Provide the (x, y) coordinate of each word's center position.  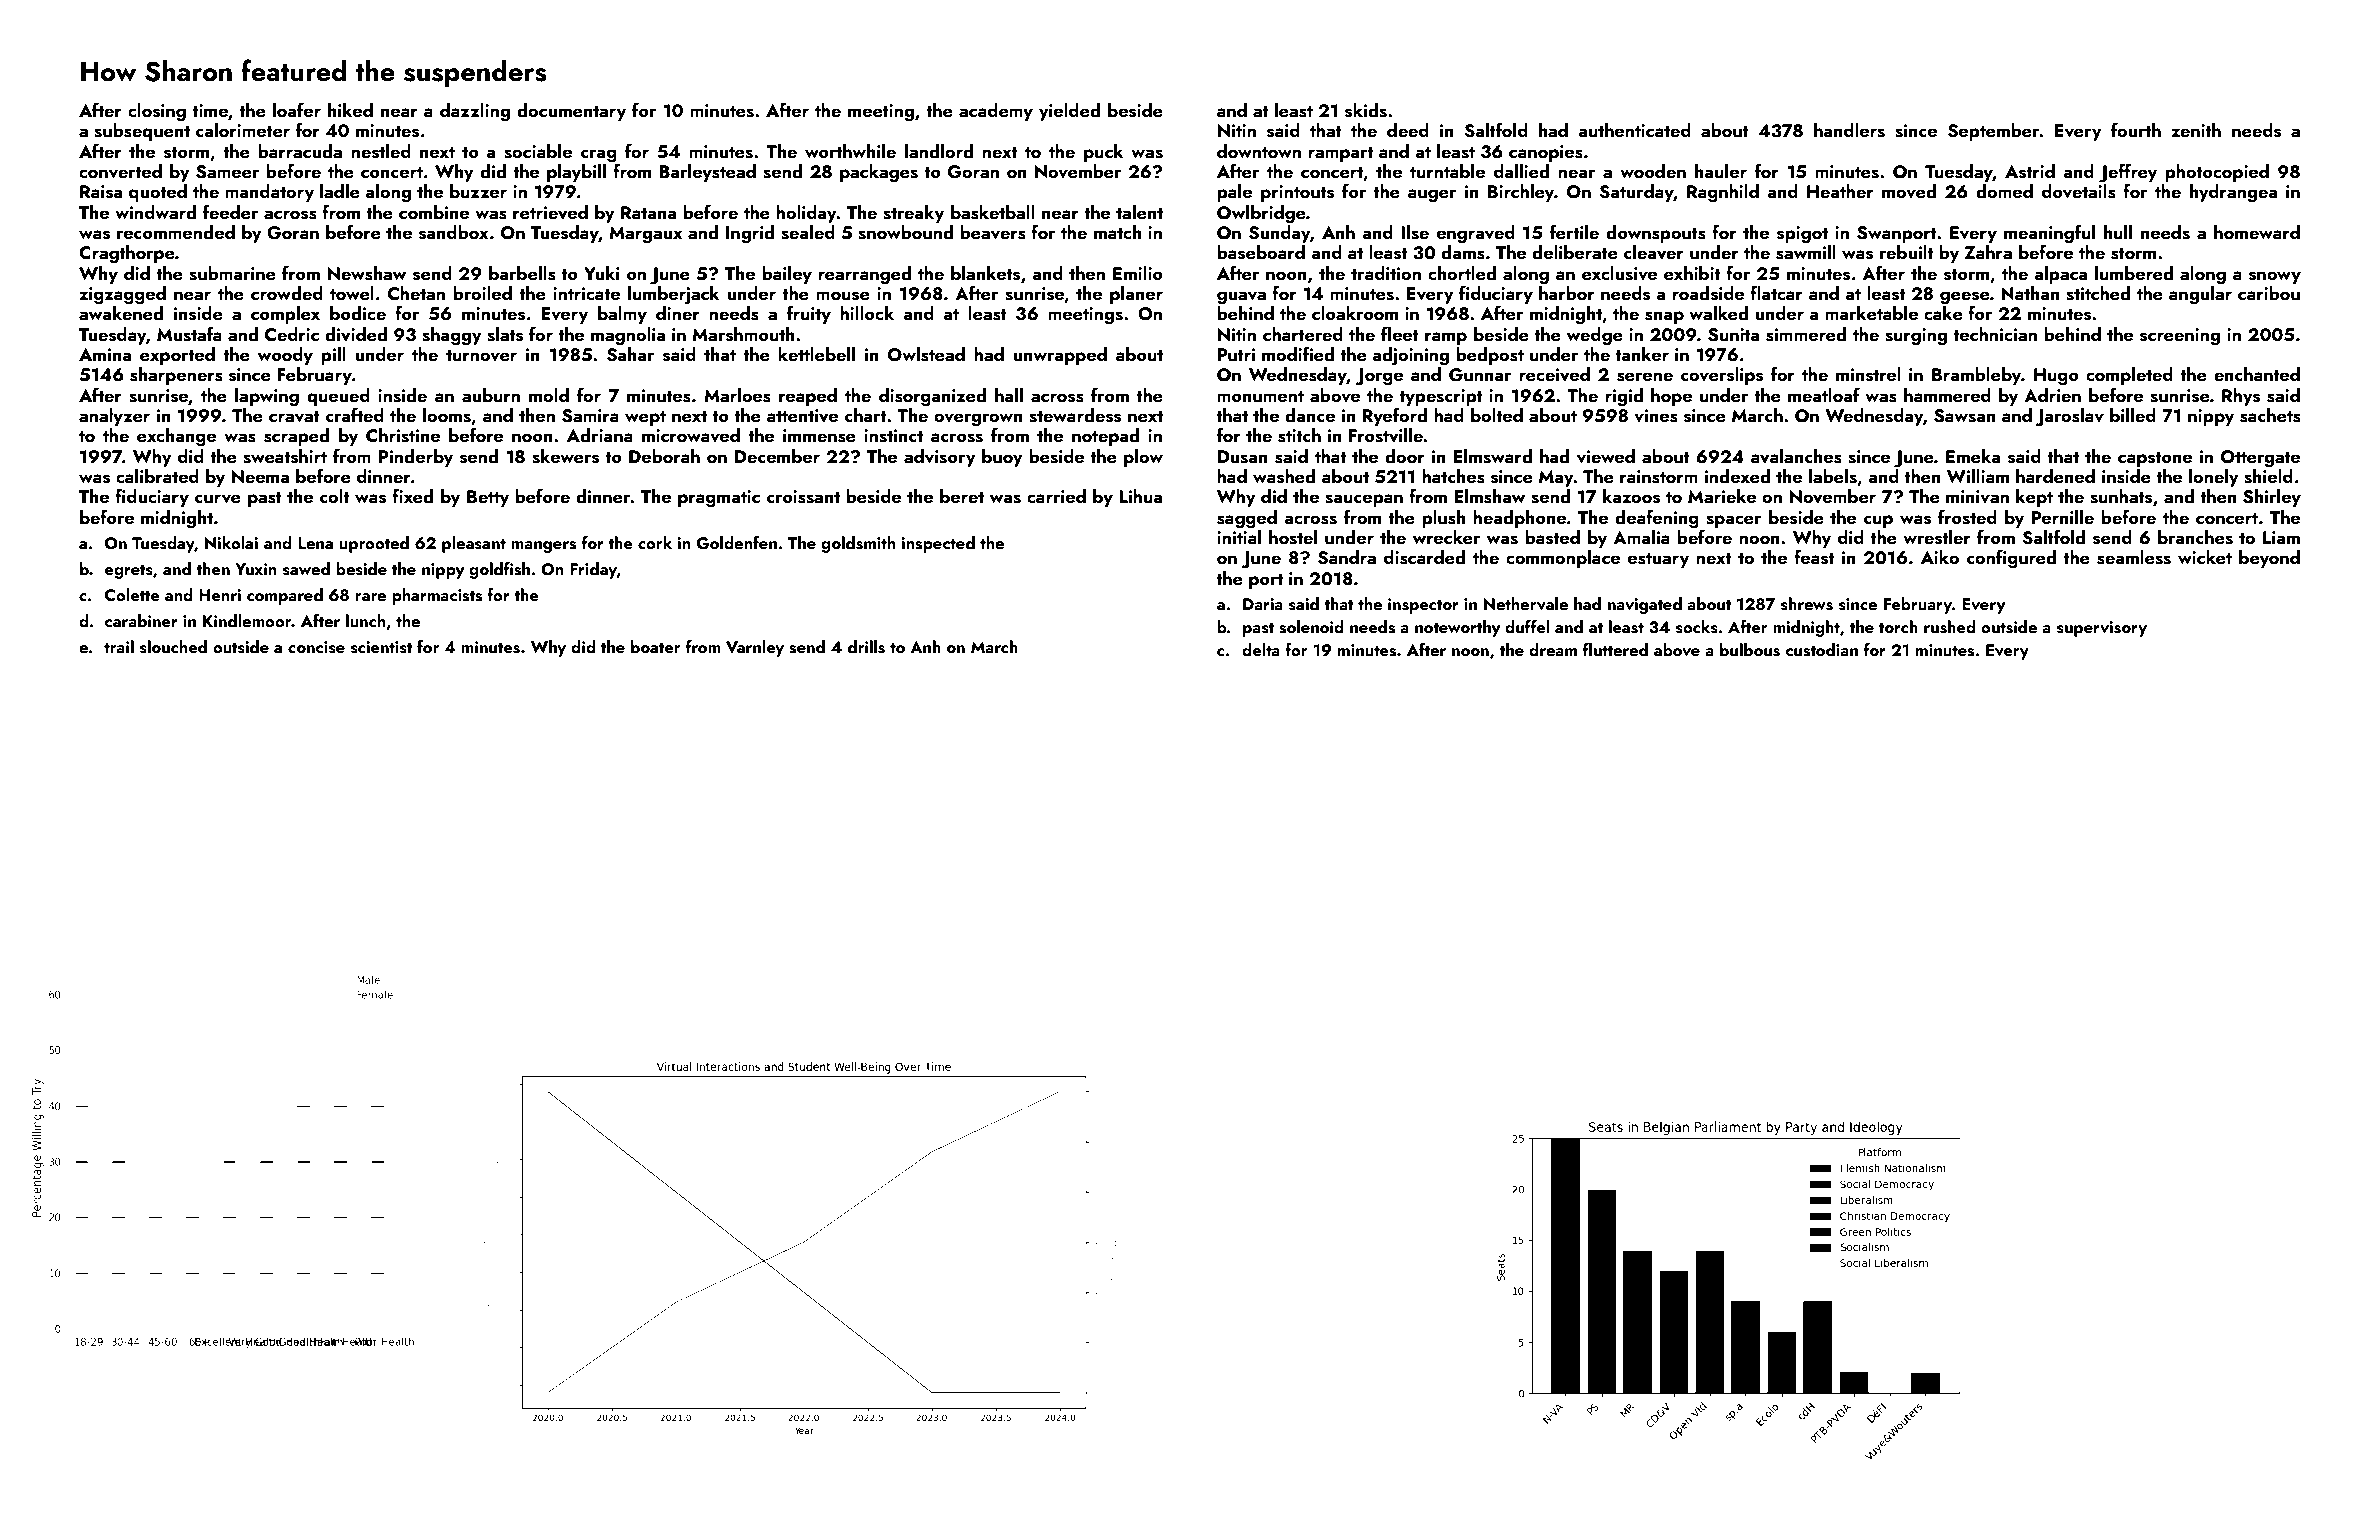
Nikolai (231, 542)
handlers (1849, 130)
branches (2195, 537)
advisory (940, 458)
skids (1366, 110)
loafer (297, 109)
